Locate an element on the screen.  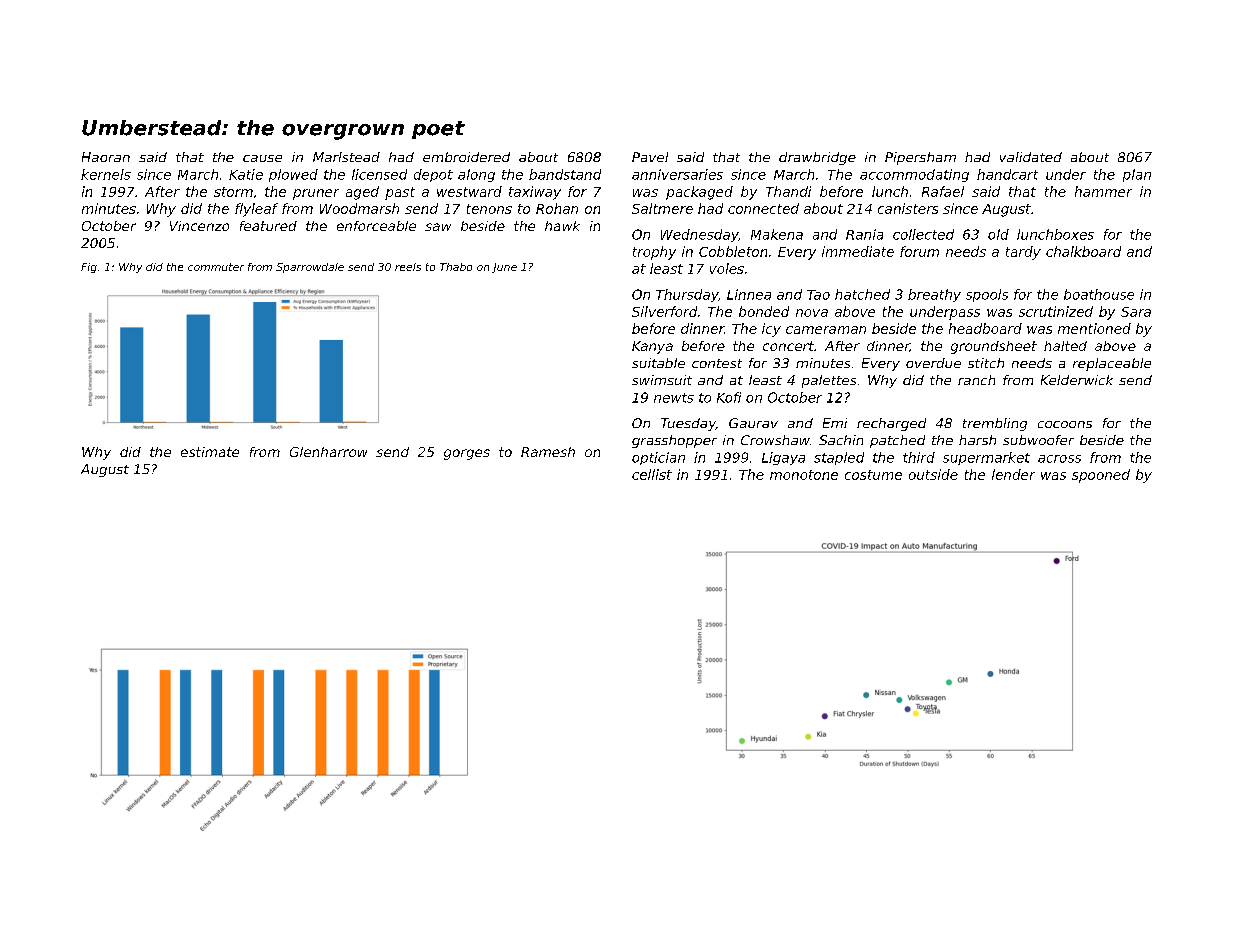
Haoran is located at coordinates (106, 157).
